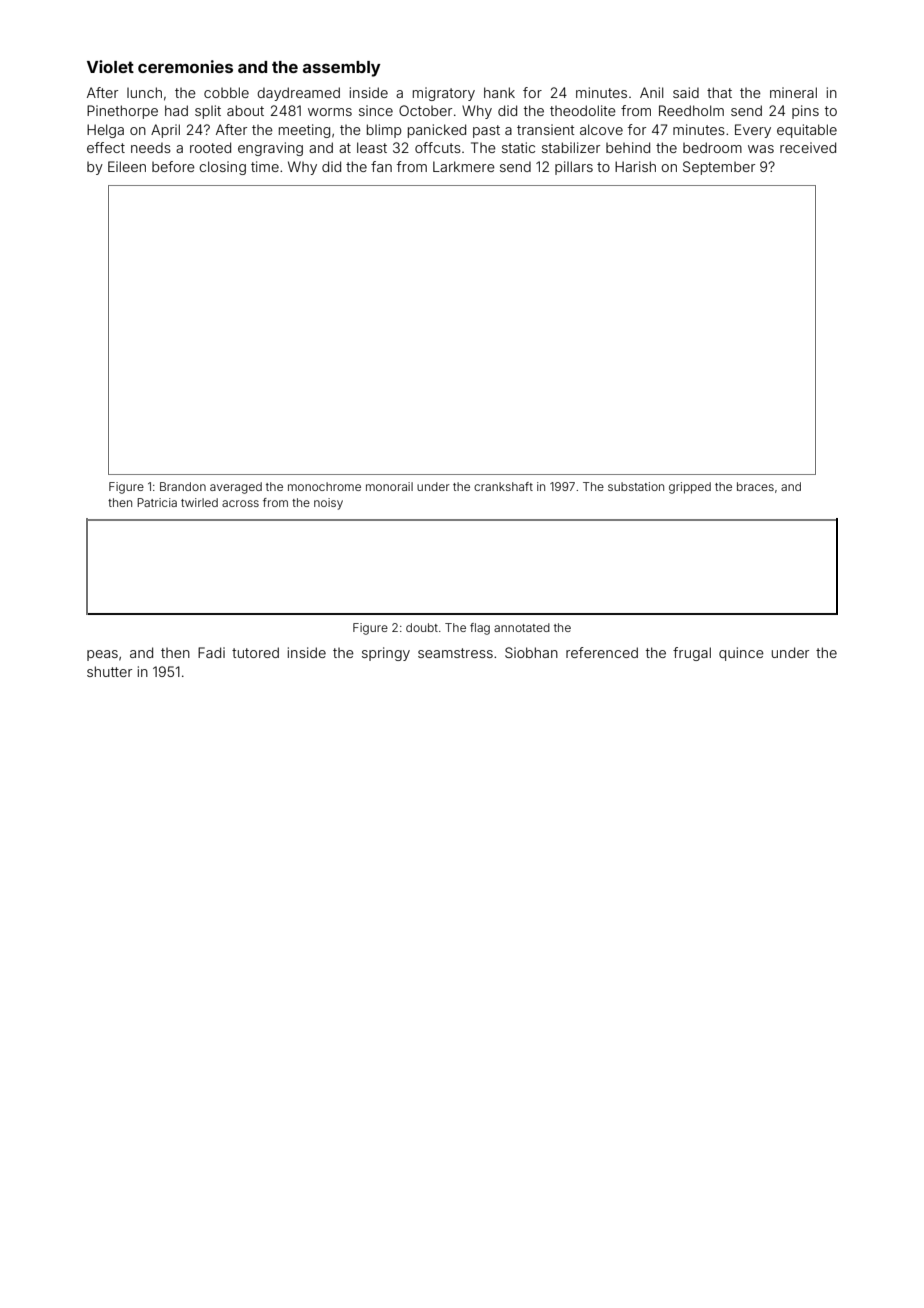 Image resolution: width=924 pixels, height=1308 pixels. Describe the element at coordinates (719, 168) in the screenshot. I see `September` at that location.
